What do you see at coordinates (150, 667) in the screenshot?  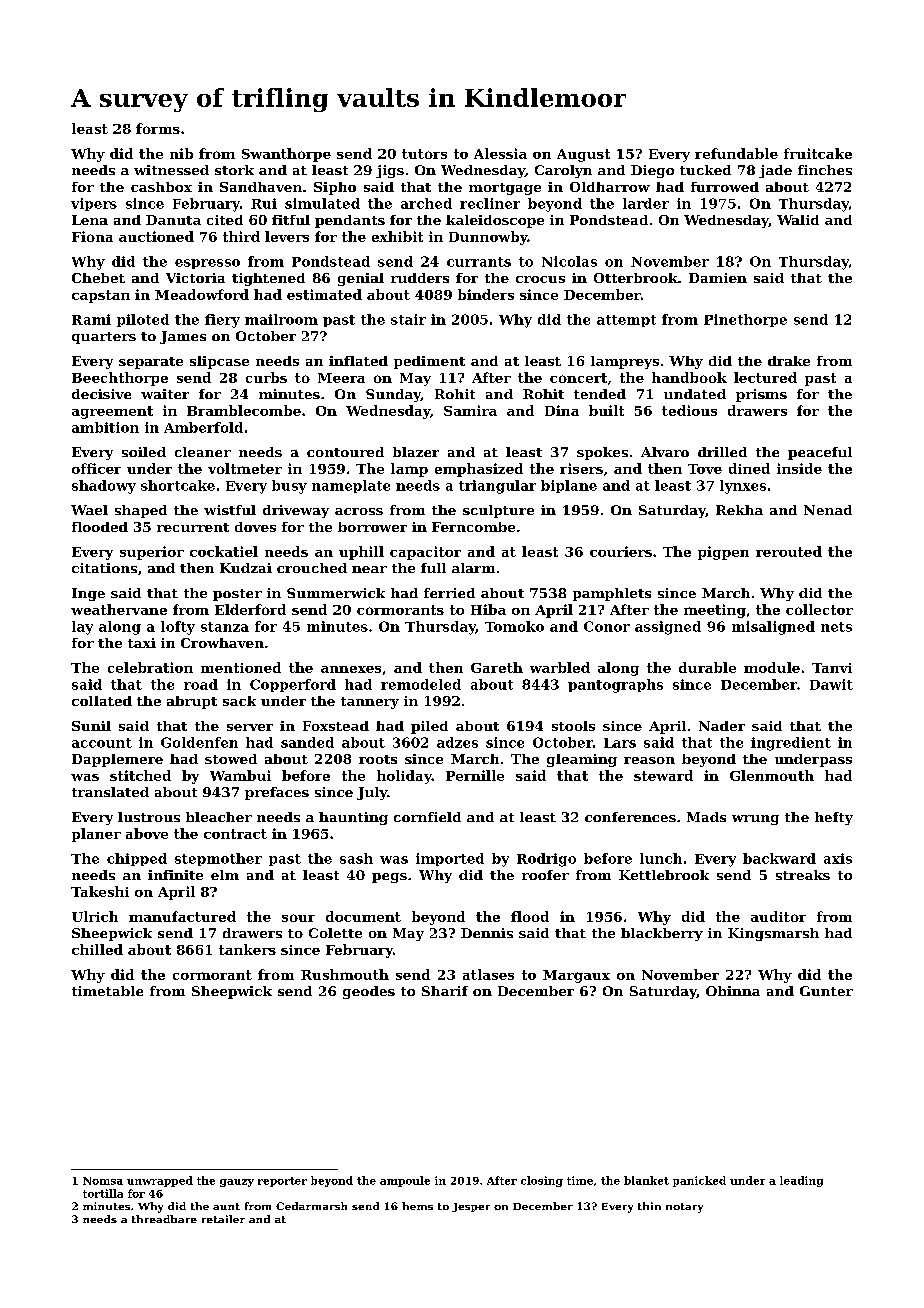 I see `celebration` at bounding box center [150, 667].
